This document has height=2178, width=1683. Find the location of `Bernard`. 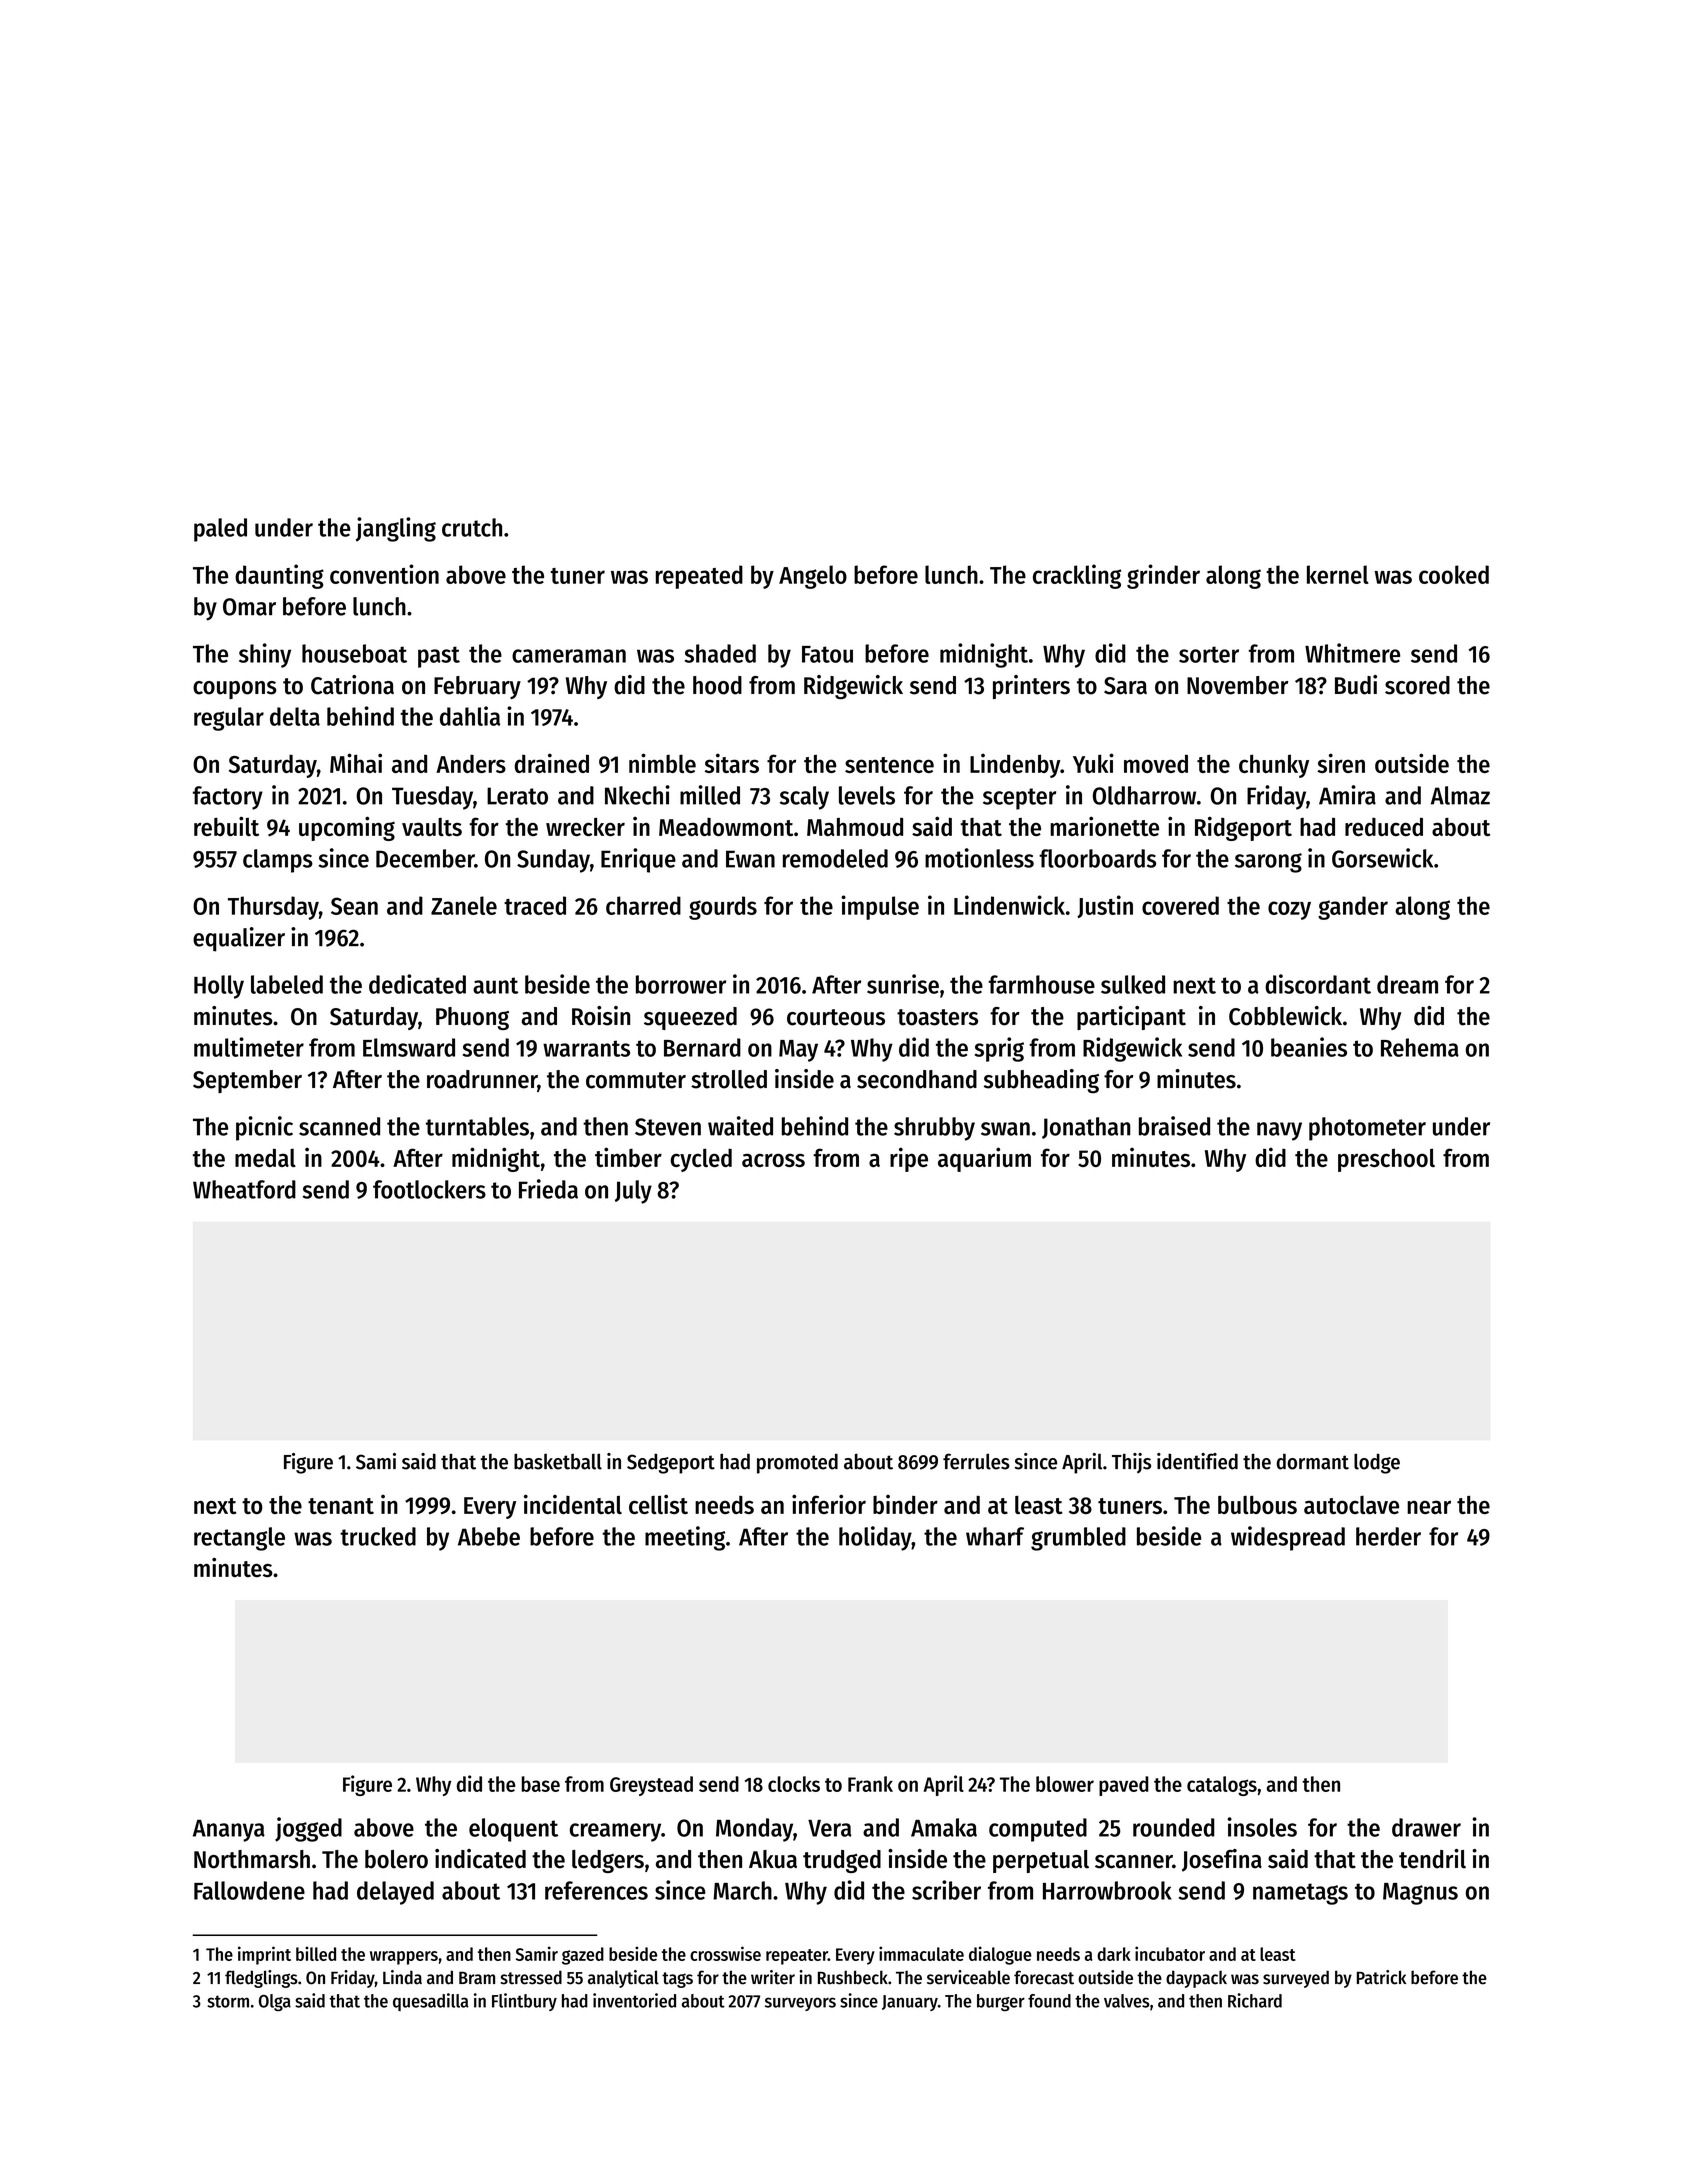

Bernard is located at coordinates (702, 1047).
